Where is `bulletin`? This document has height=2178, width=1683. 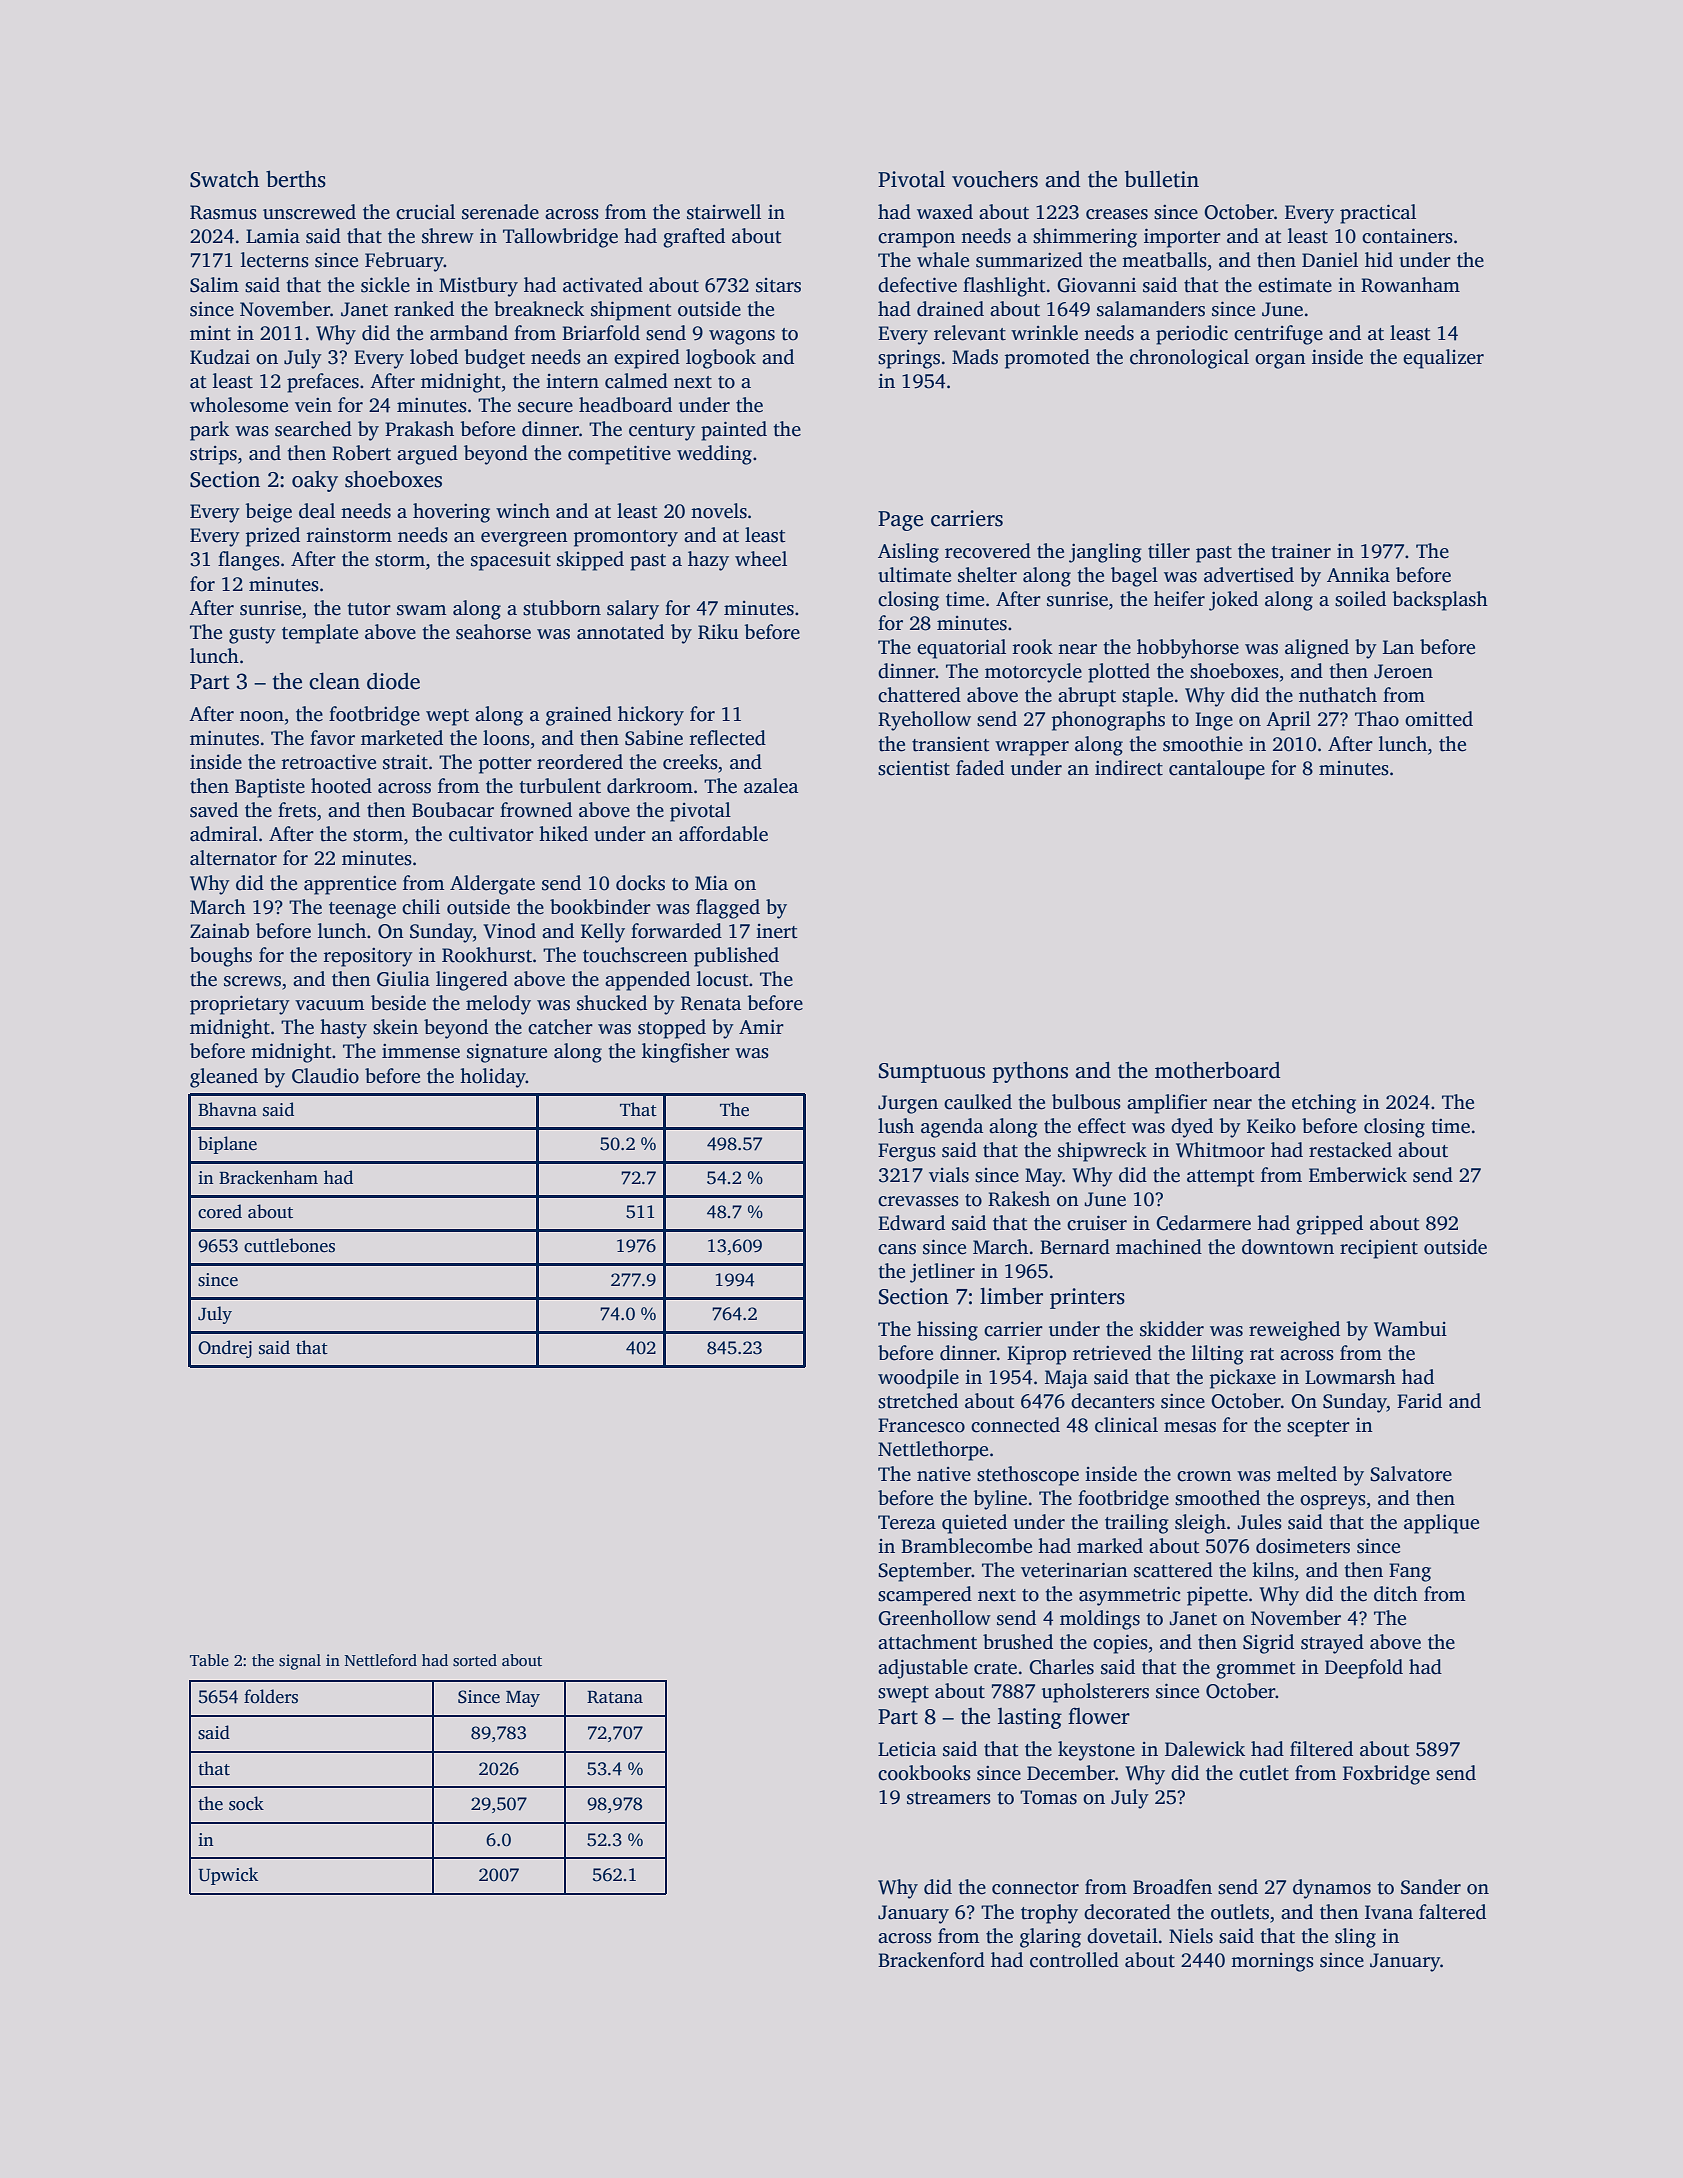 bulletin is located at coordinates (1162, 179).
